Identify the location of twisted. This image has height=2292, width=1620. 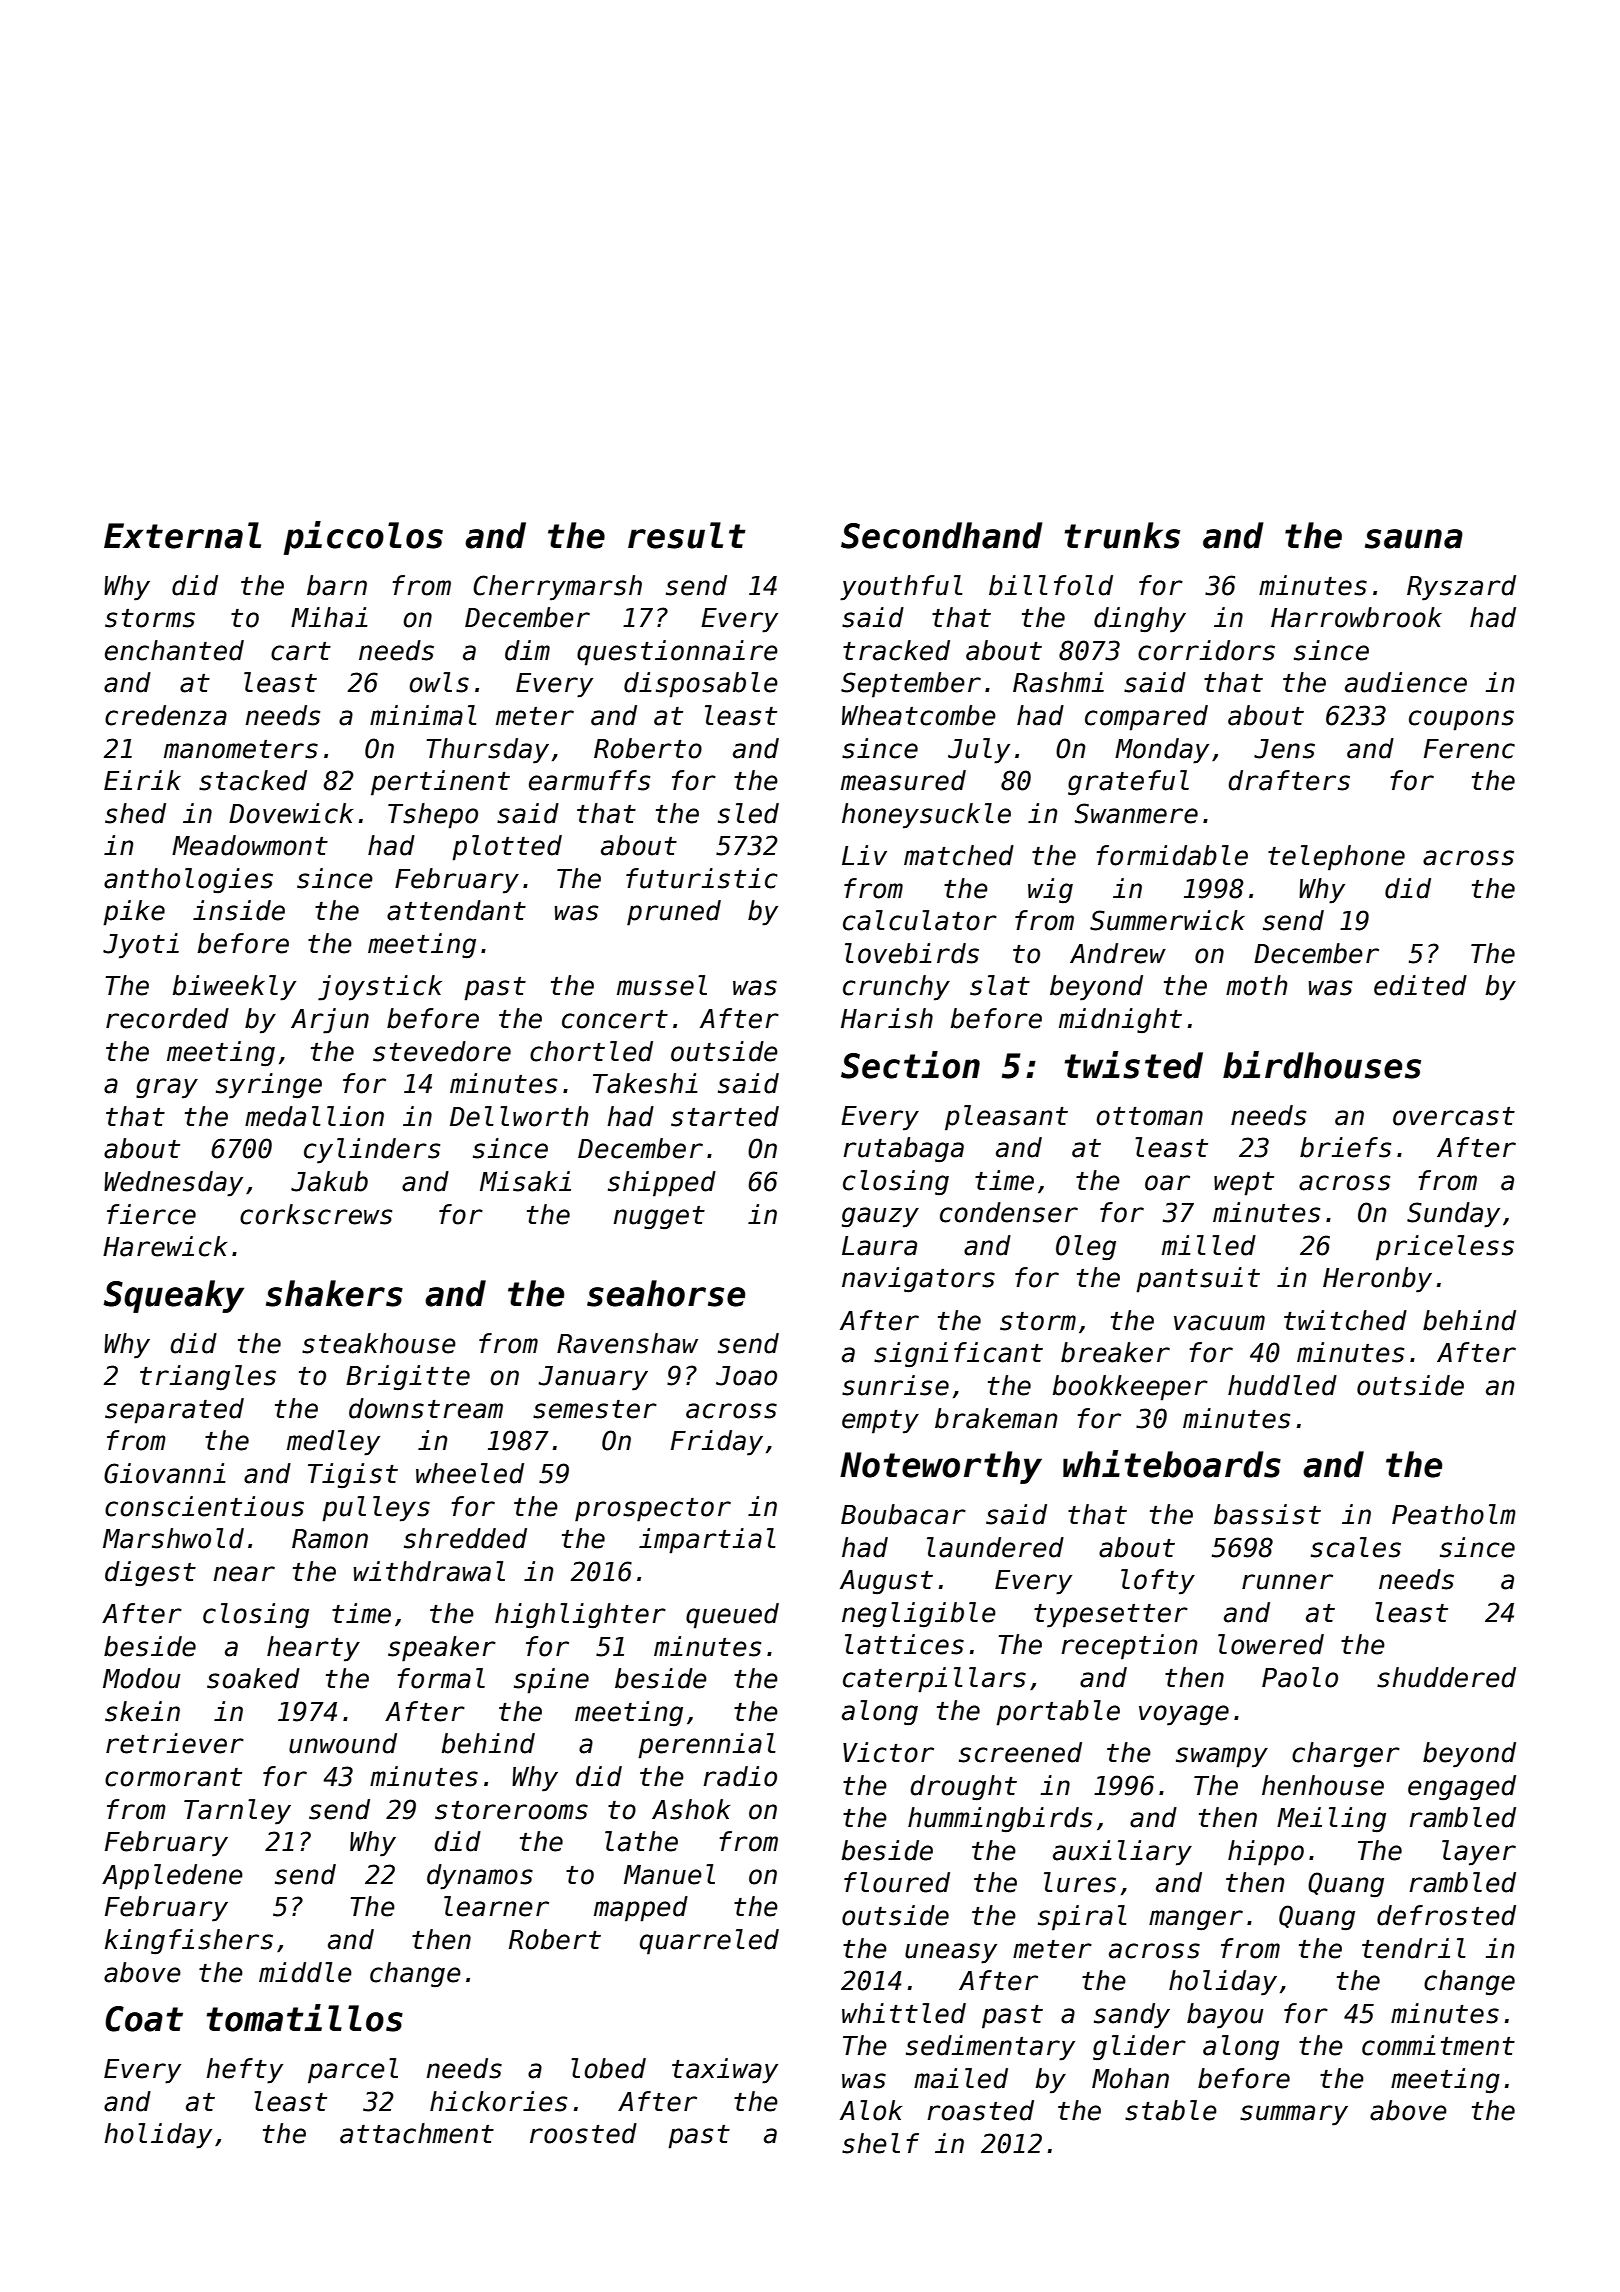
(1133, 1065).
